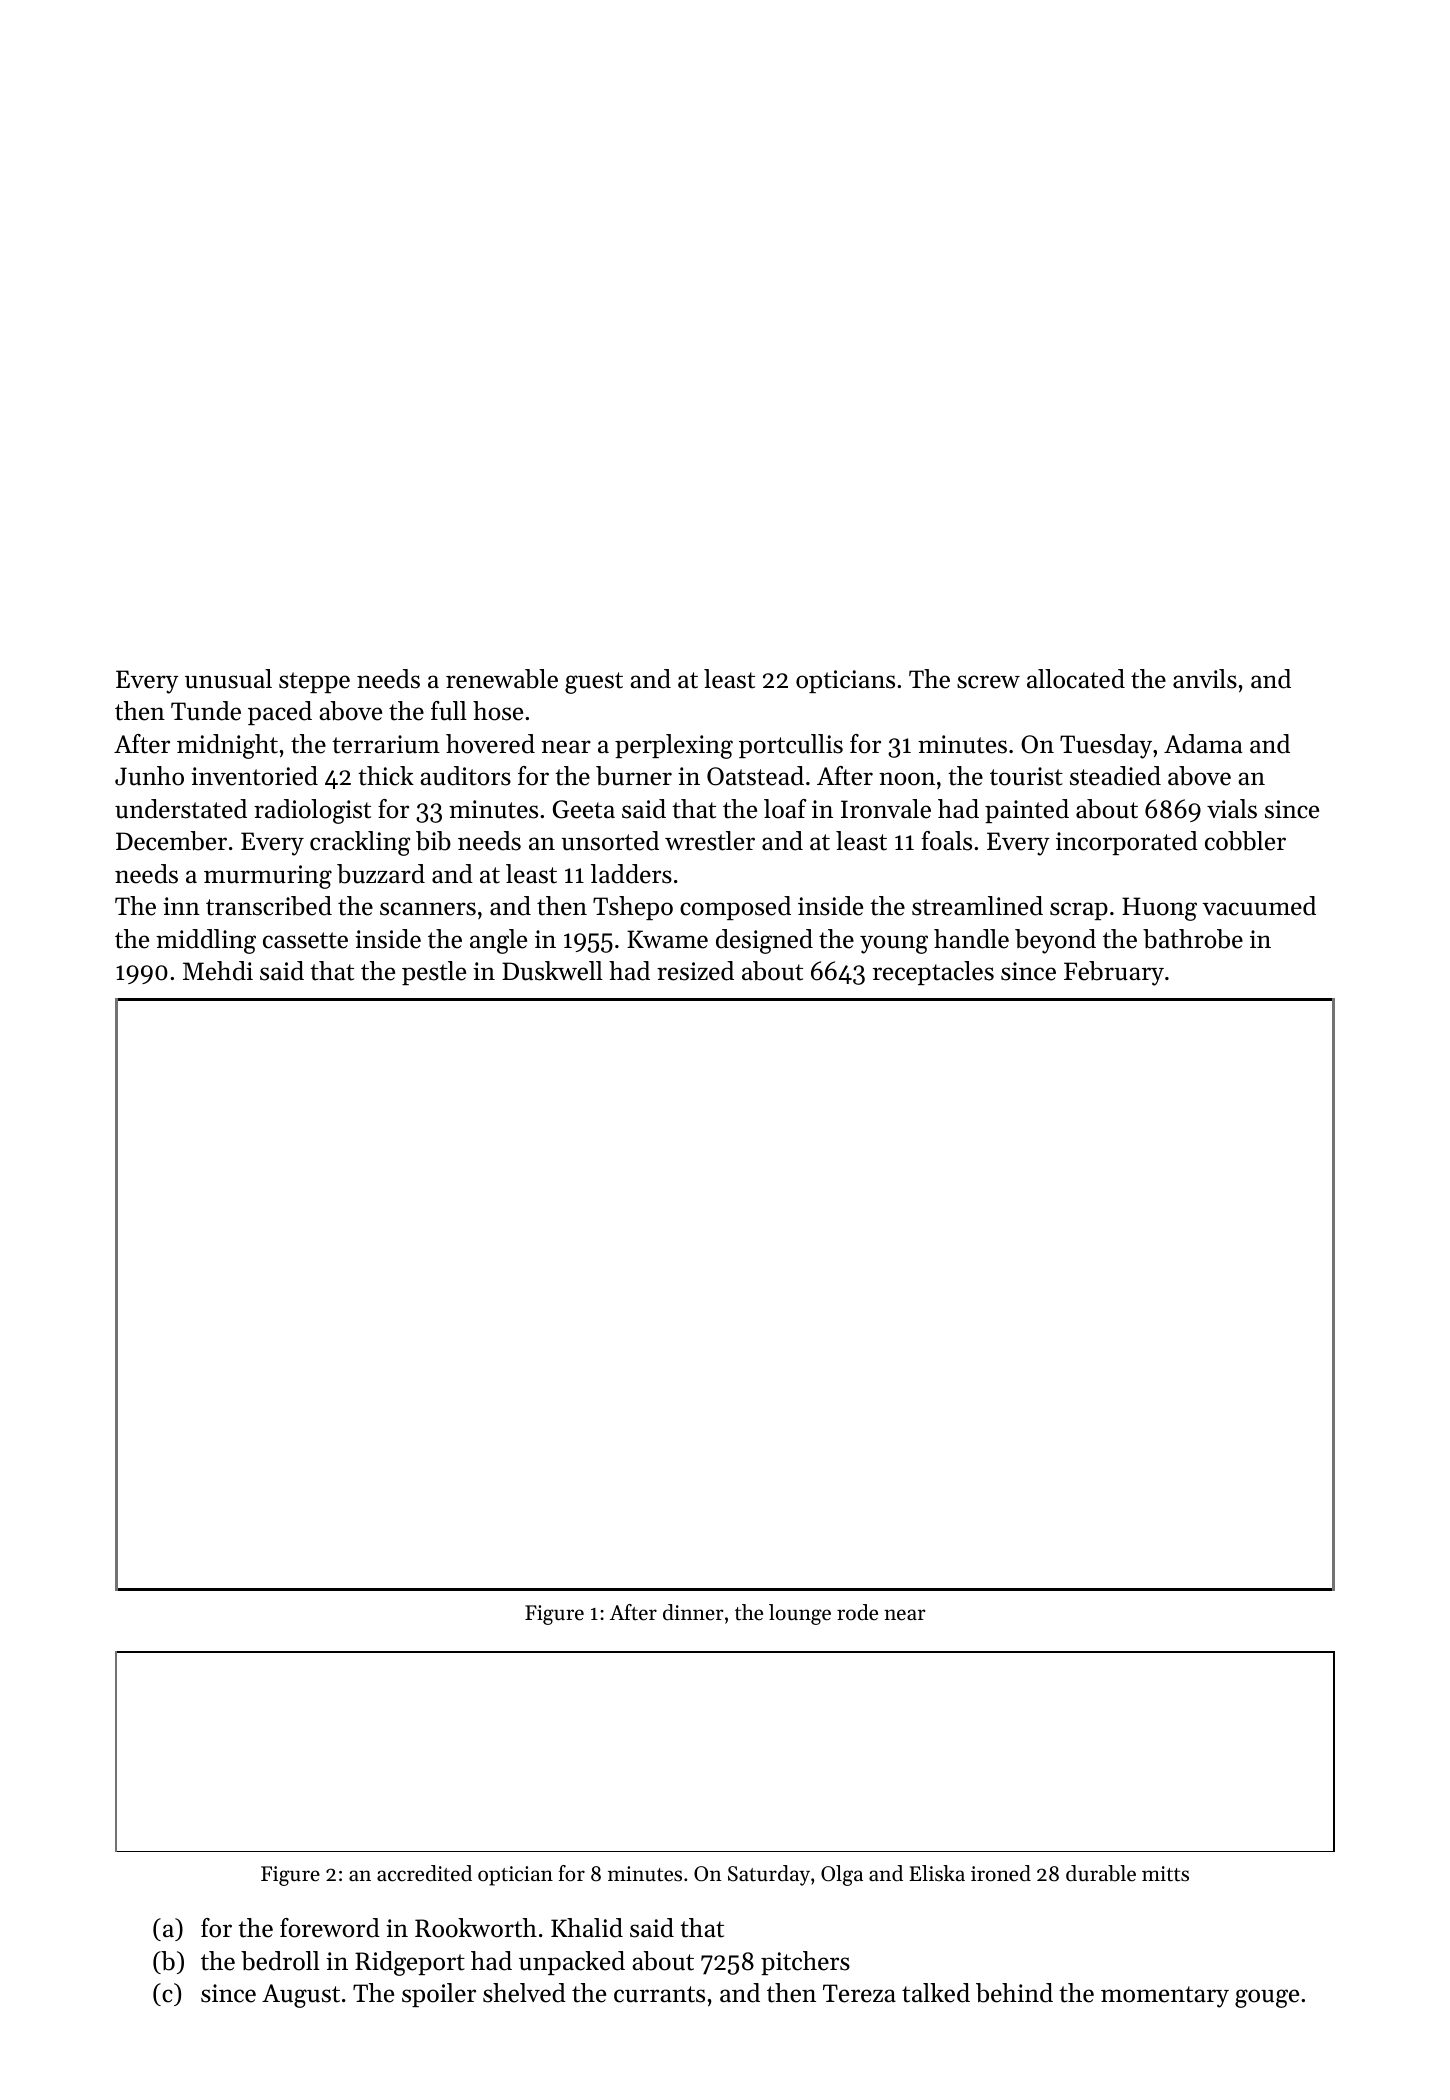  What do you see at coordinates (800, 1614) in the image?
I see `lounge` at bounding box center [800, 1614].
